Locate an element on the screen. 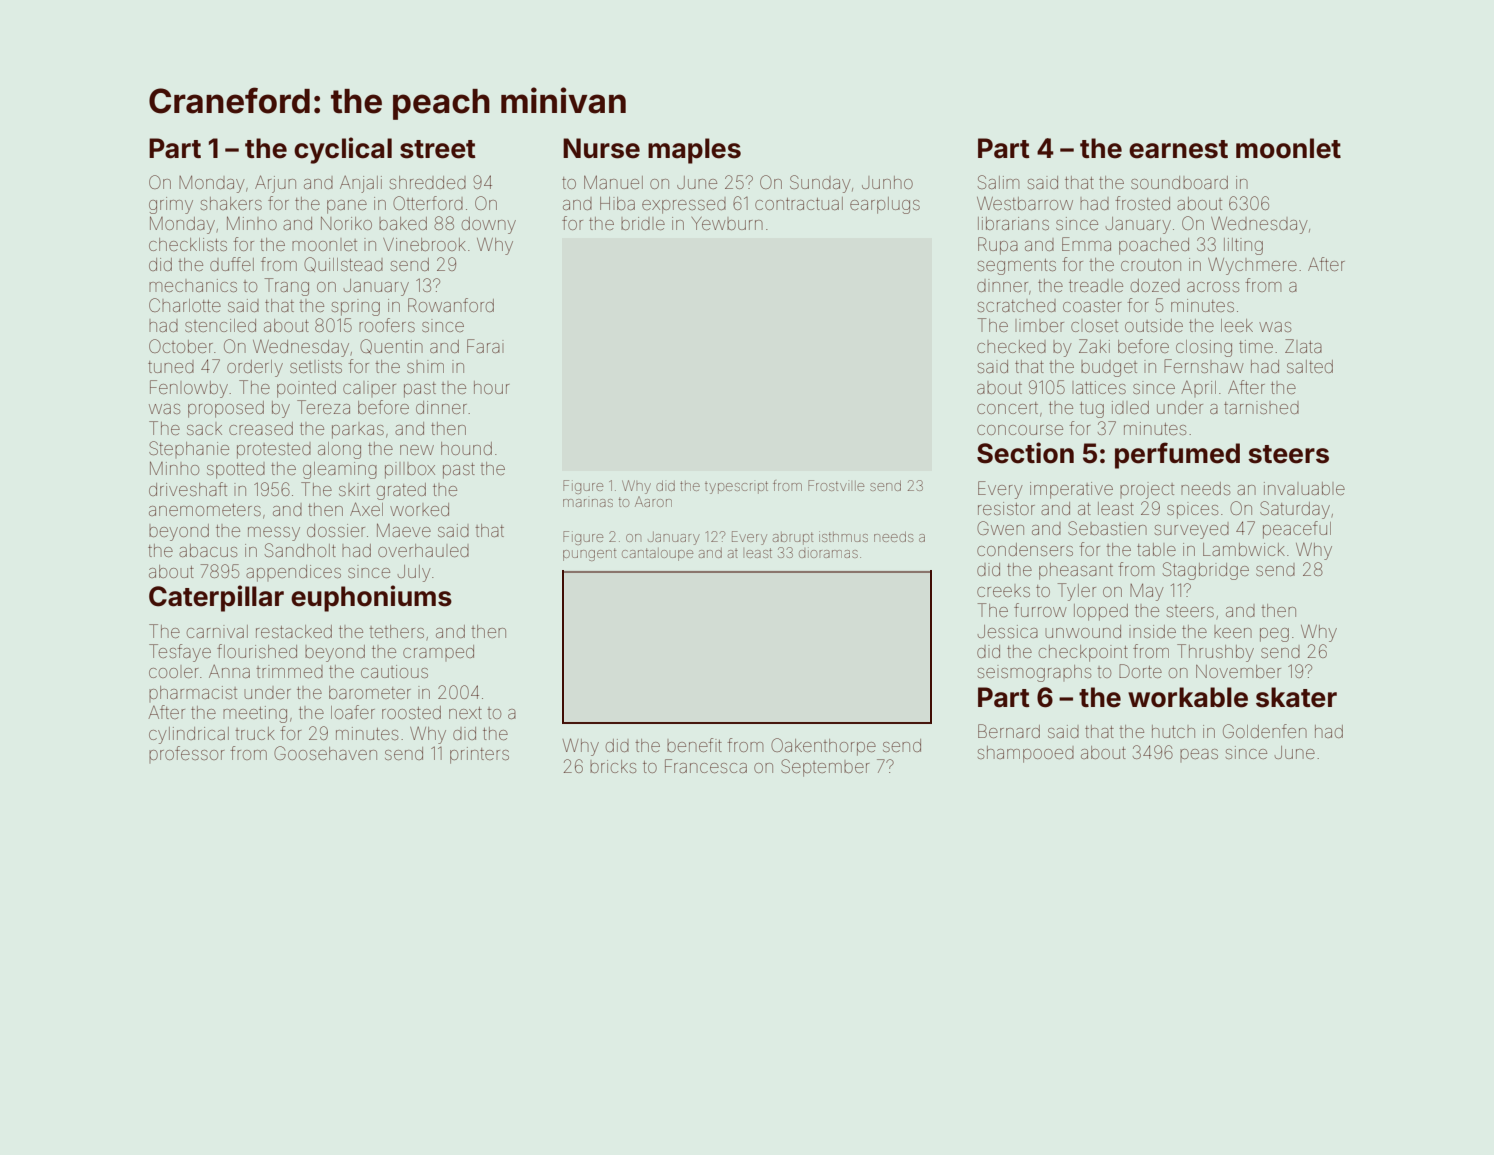  maples is located at coordinates (694, 151).
